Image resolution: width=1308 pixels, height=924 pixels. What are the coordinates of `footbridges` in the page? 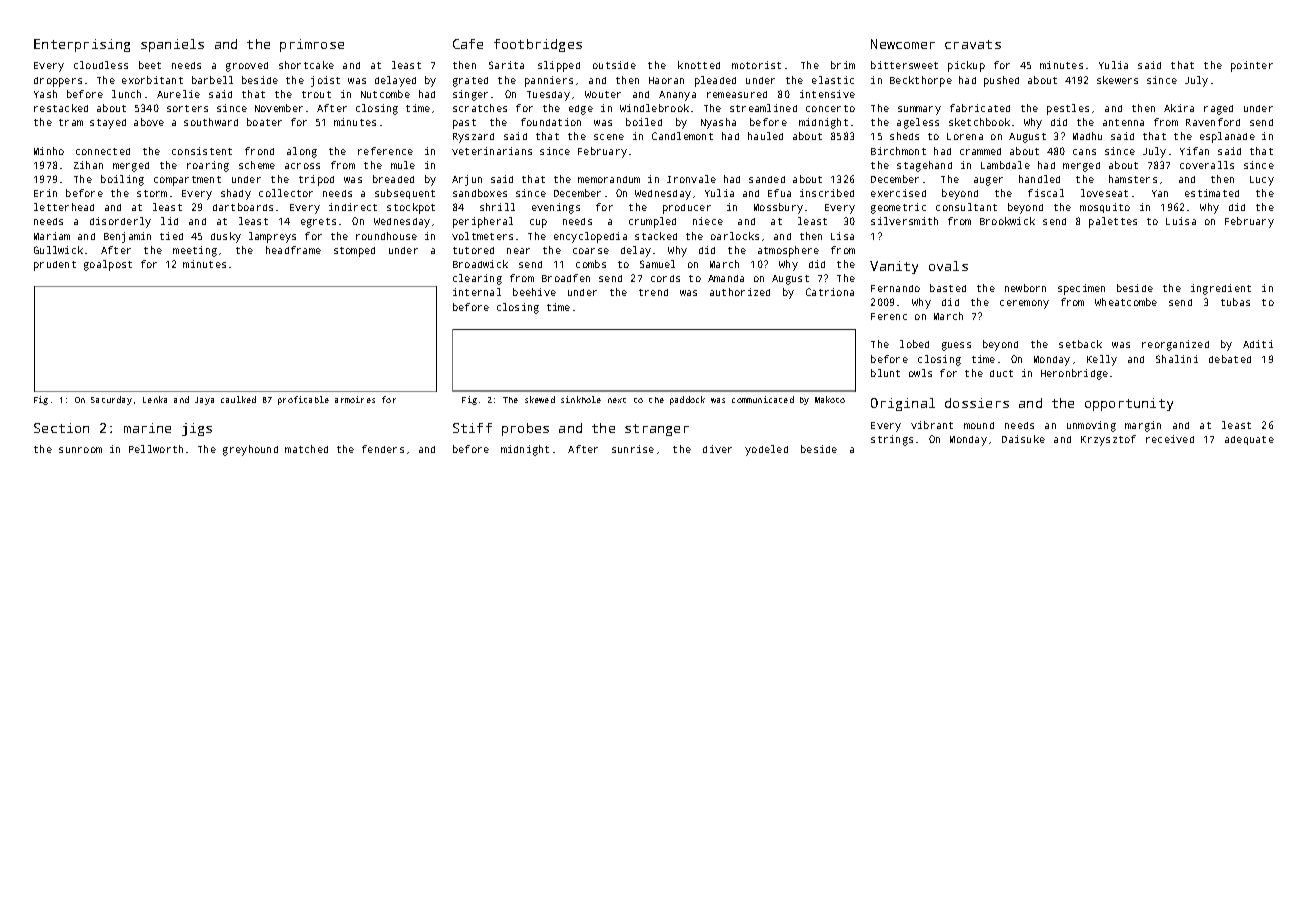 It's located at (538, 45).
